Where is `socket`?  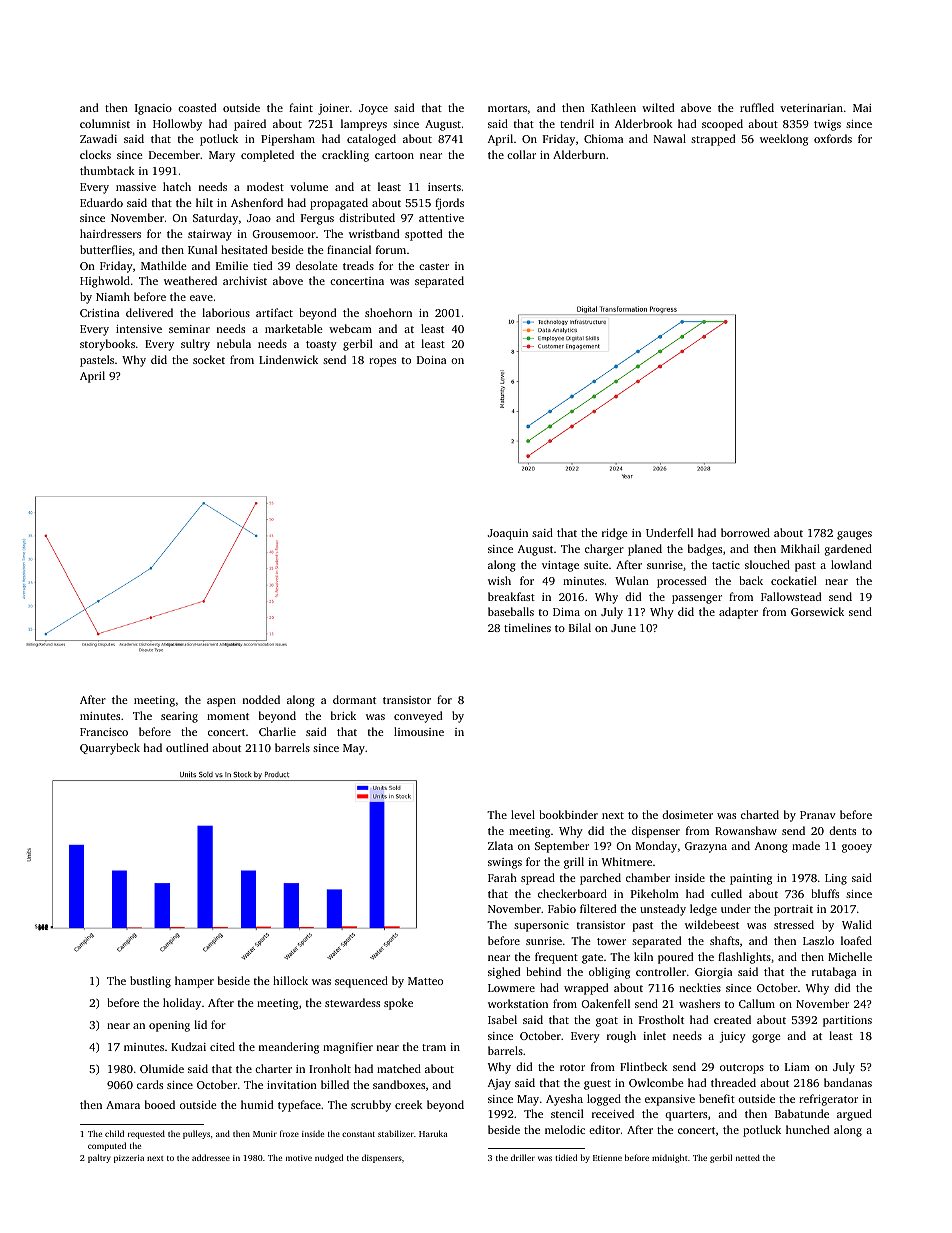
socket is located at coordinates (209, 359).
